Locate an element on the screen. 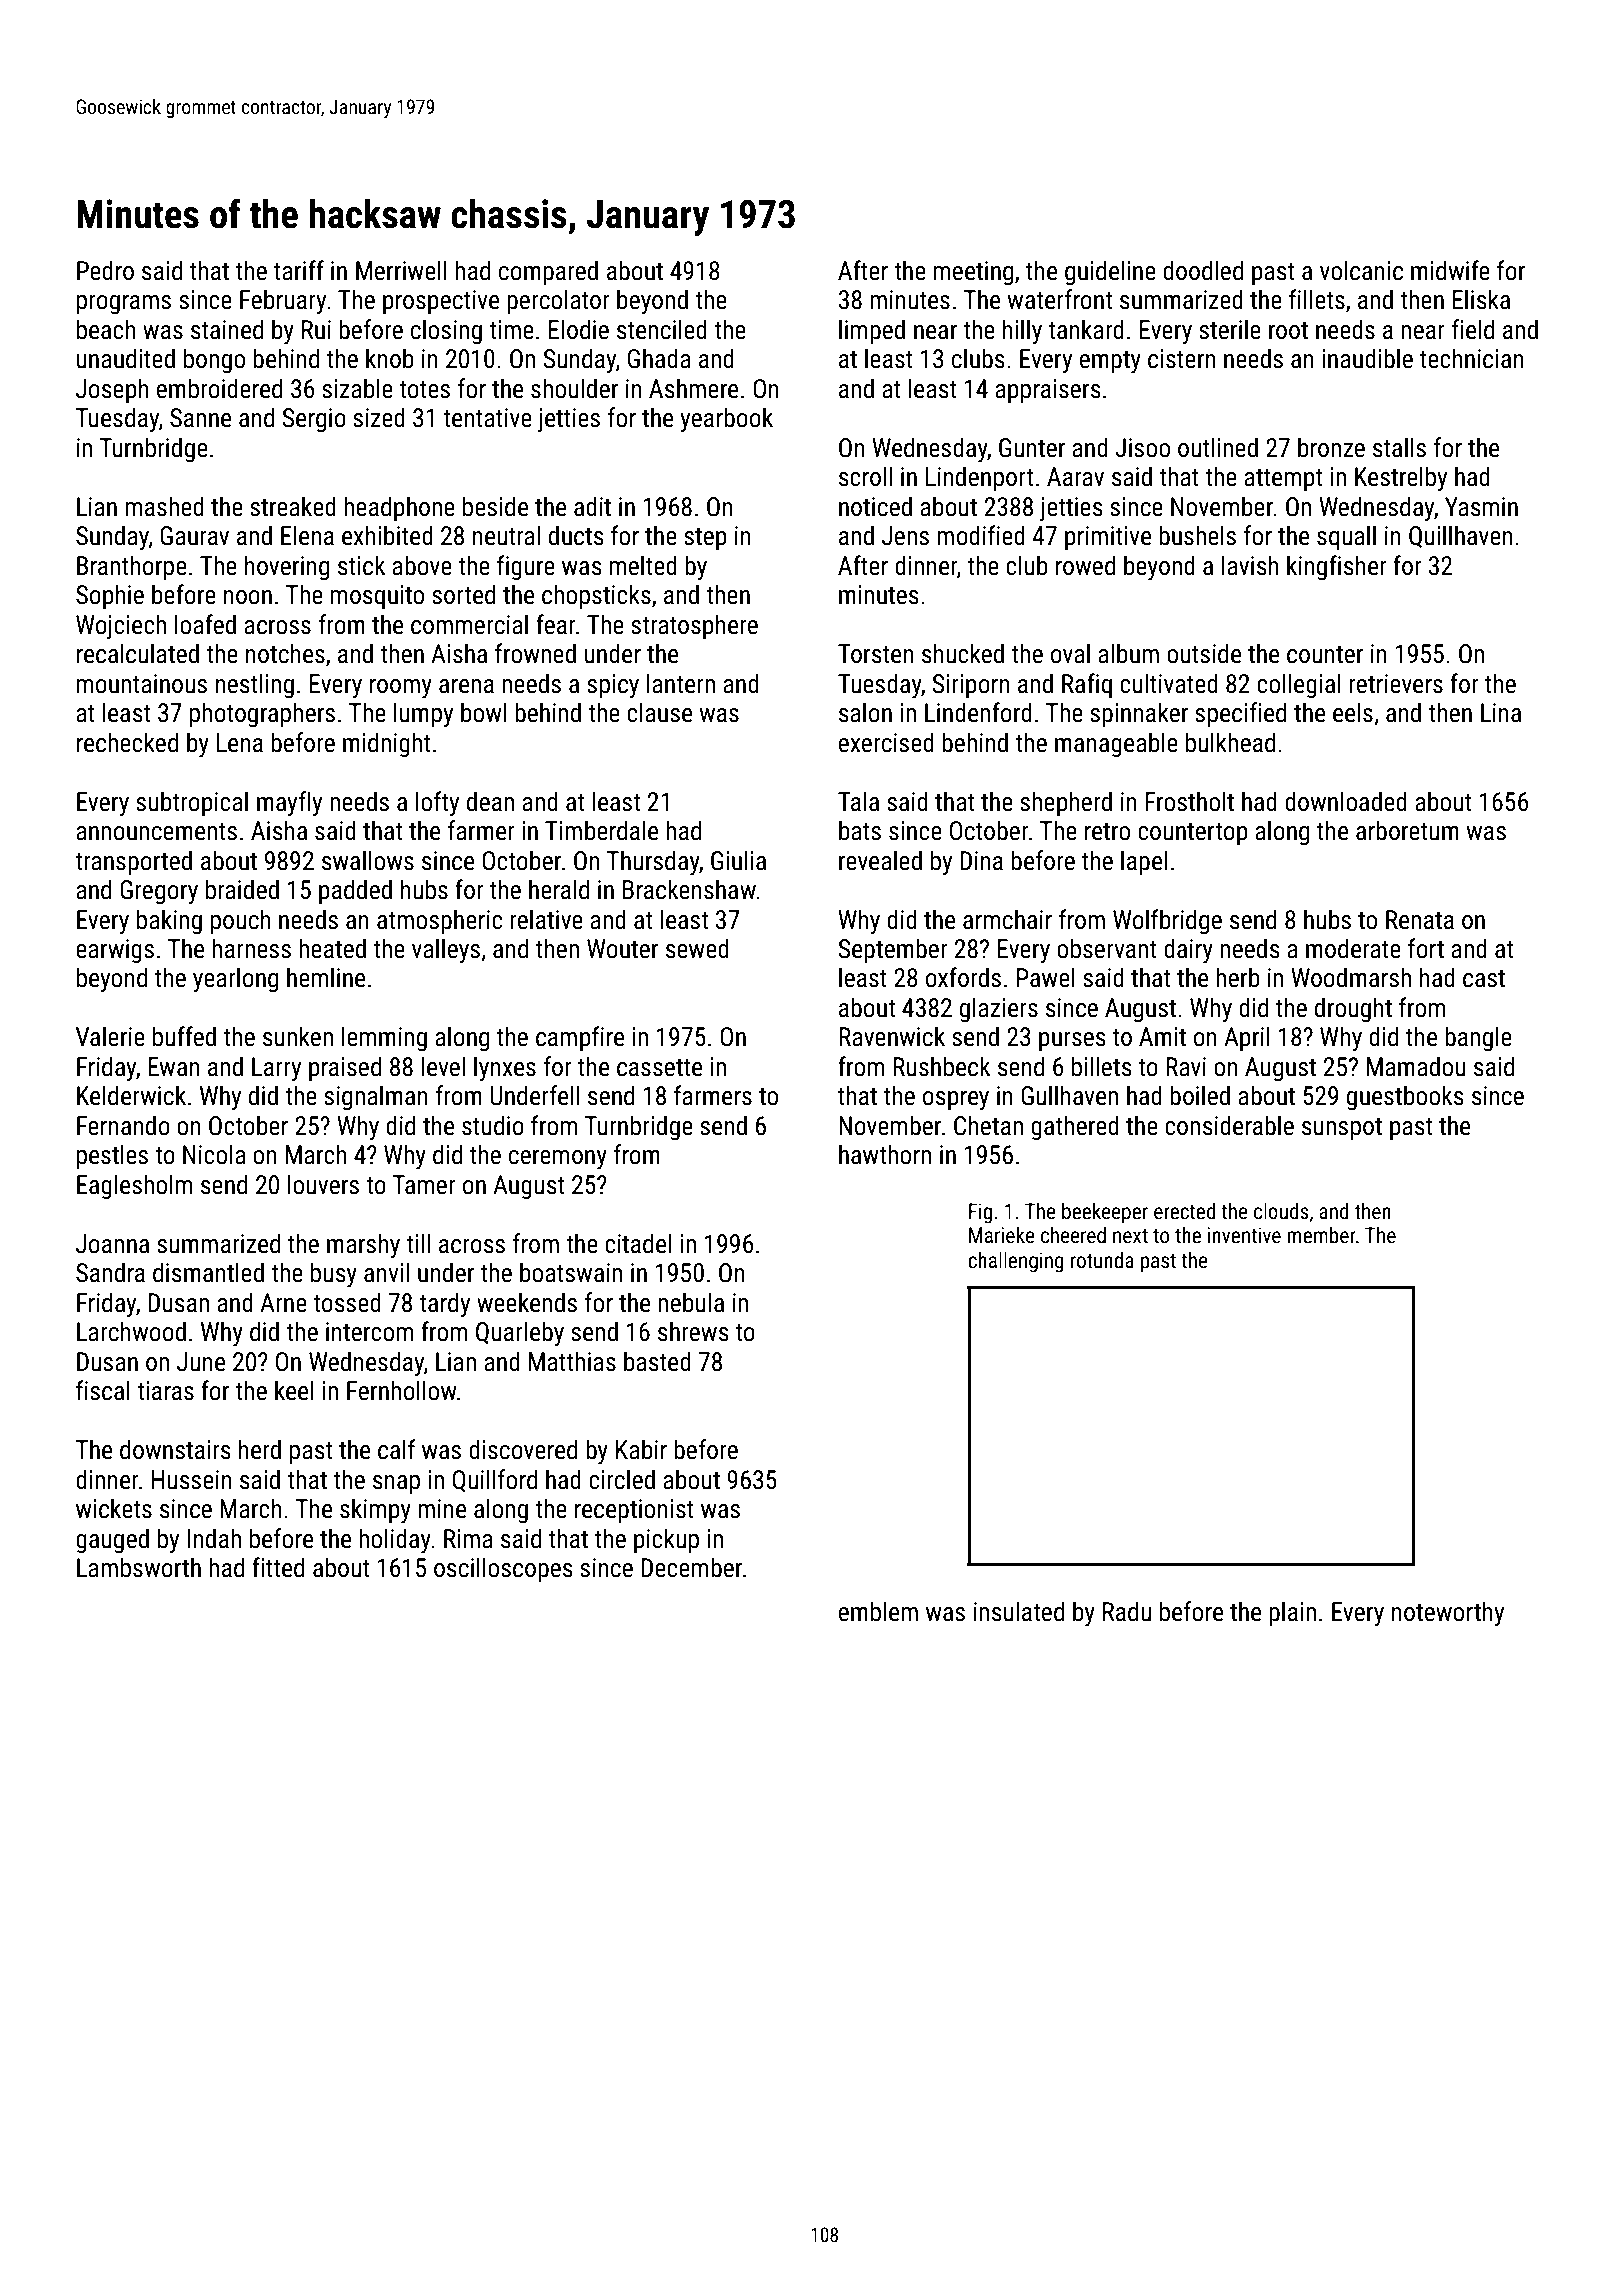 This screenshot has height=2292, width=1620. arboretum is located at coordinates (1407, 830).
